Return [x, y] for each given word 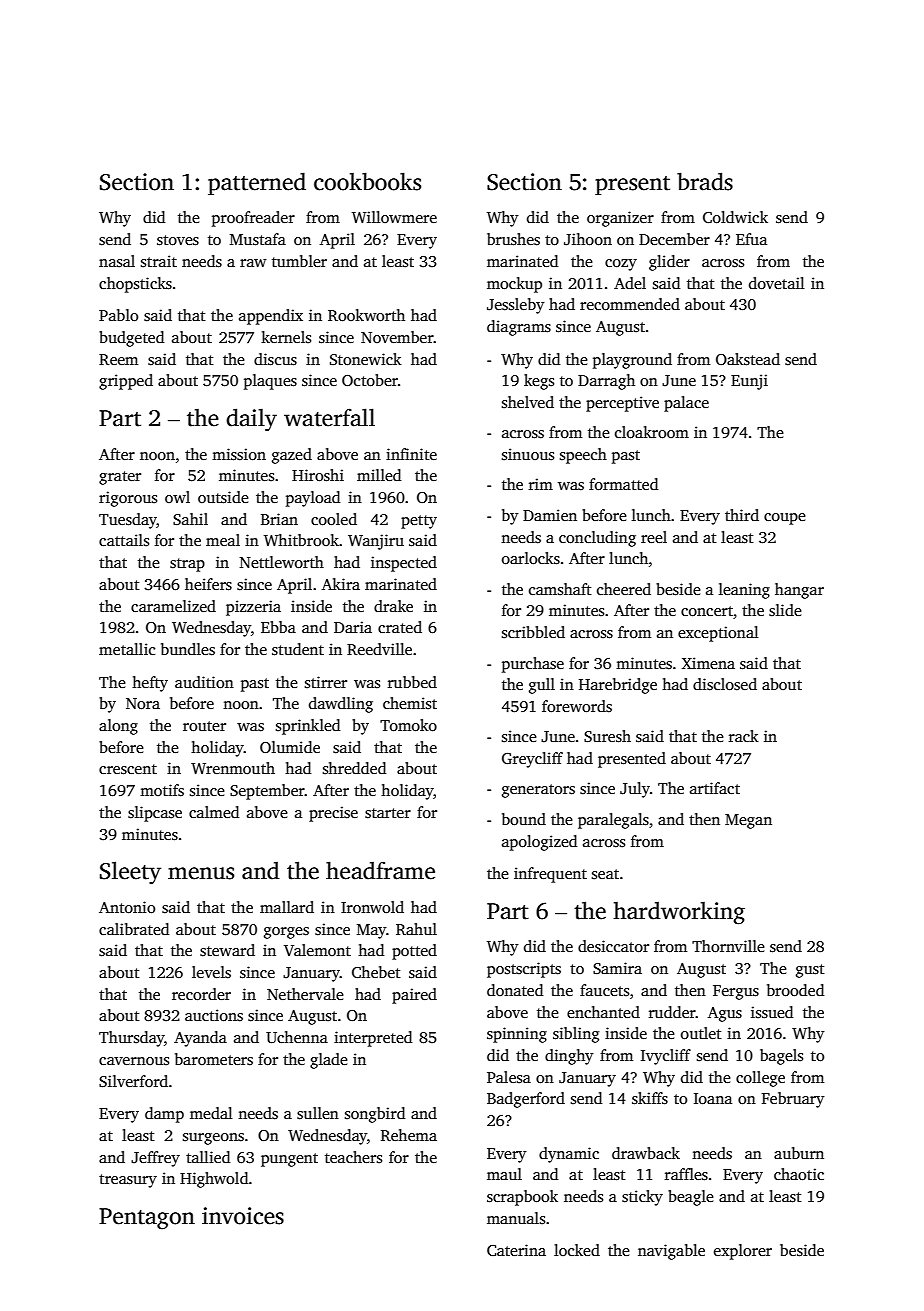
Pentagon [147, 1219]
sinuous [528, 454]
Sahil [190, 519]
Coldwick [735, 217]
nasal [117, 261]
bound [524, 819]
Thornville [728, 946]
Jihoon [588, 239]
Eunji [749, 382]
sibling [576, 1035]
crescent [128, 769]
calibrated [134, 929]
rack [744, 736]
